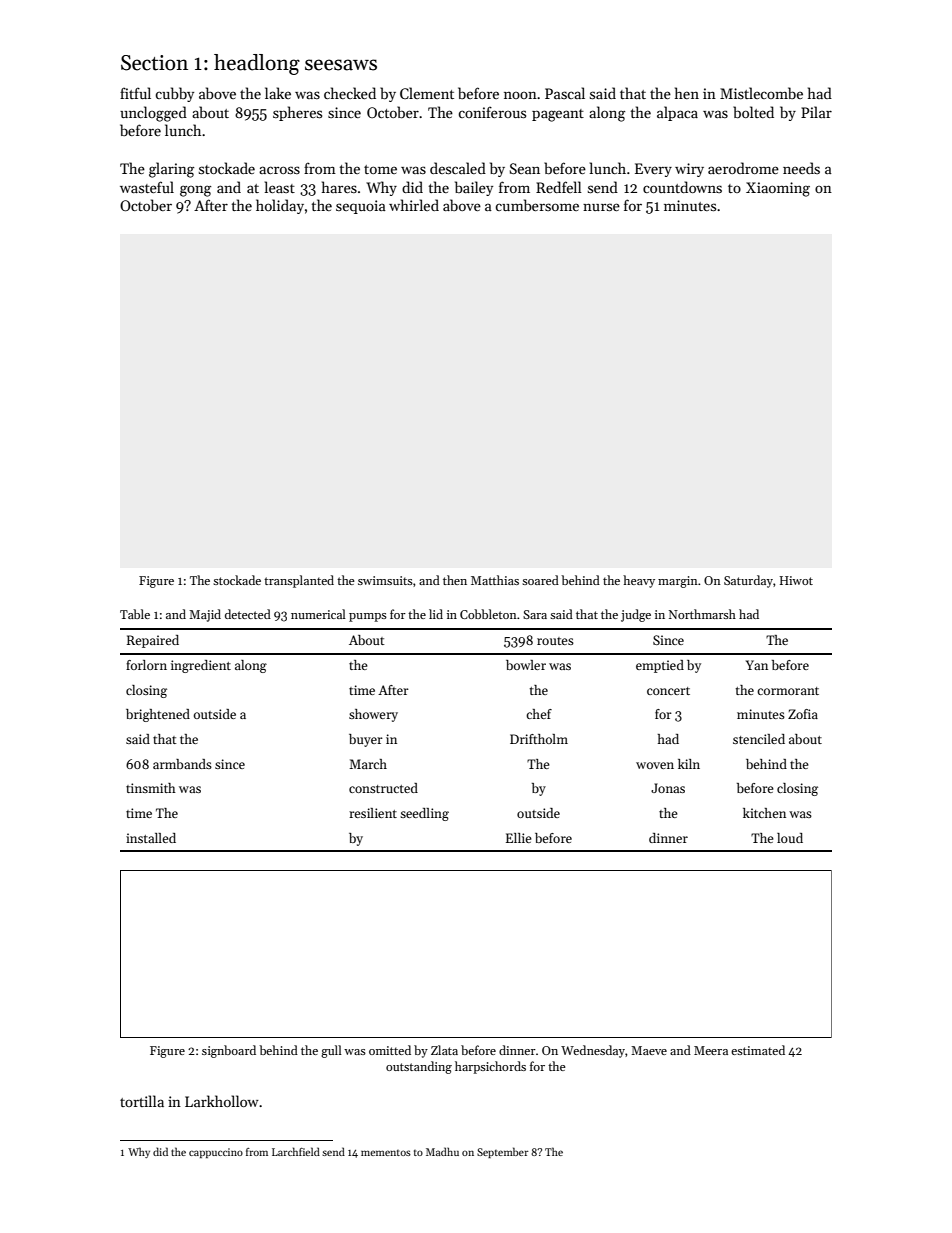 The width and height of the screenshot is (952, 1233). Describe the element at coordinates (414, 205) in the screenshot. I see `whirled` at that location.
